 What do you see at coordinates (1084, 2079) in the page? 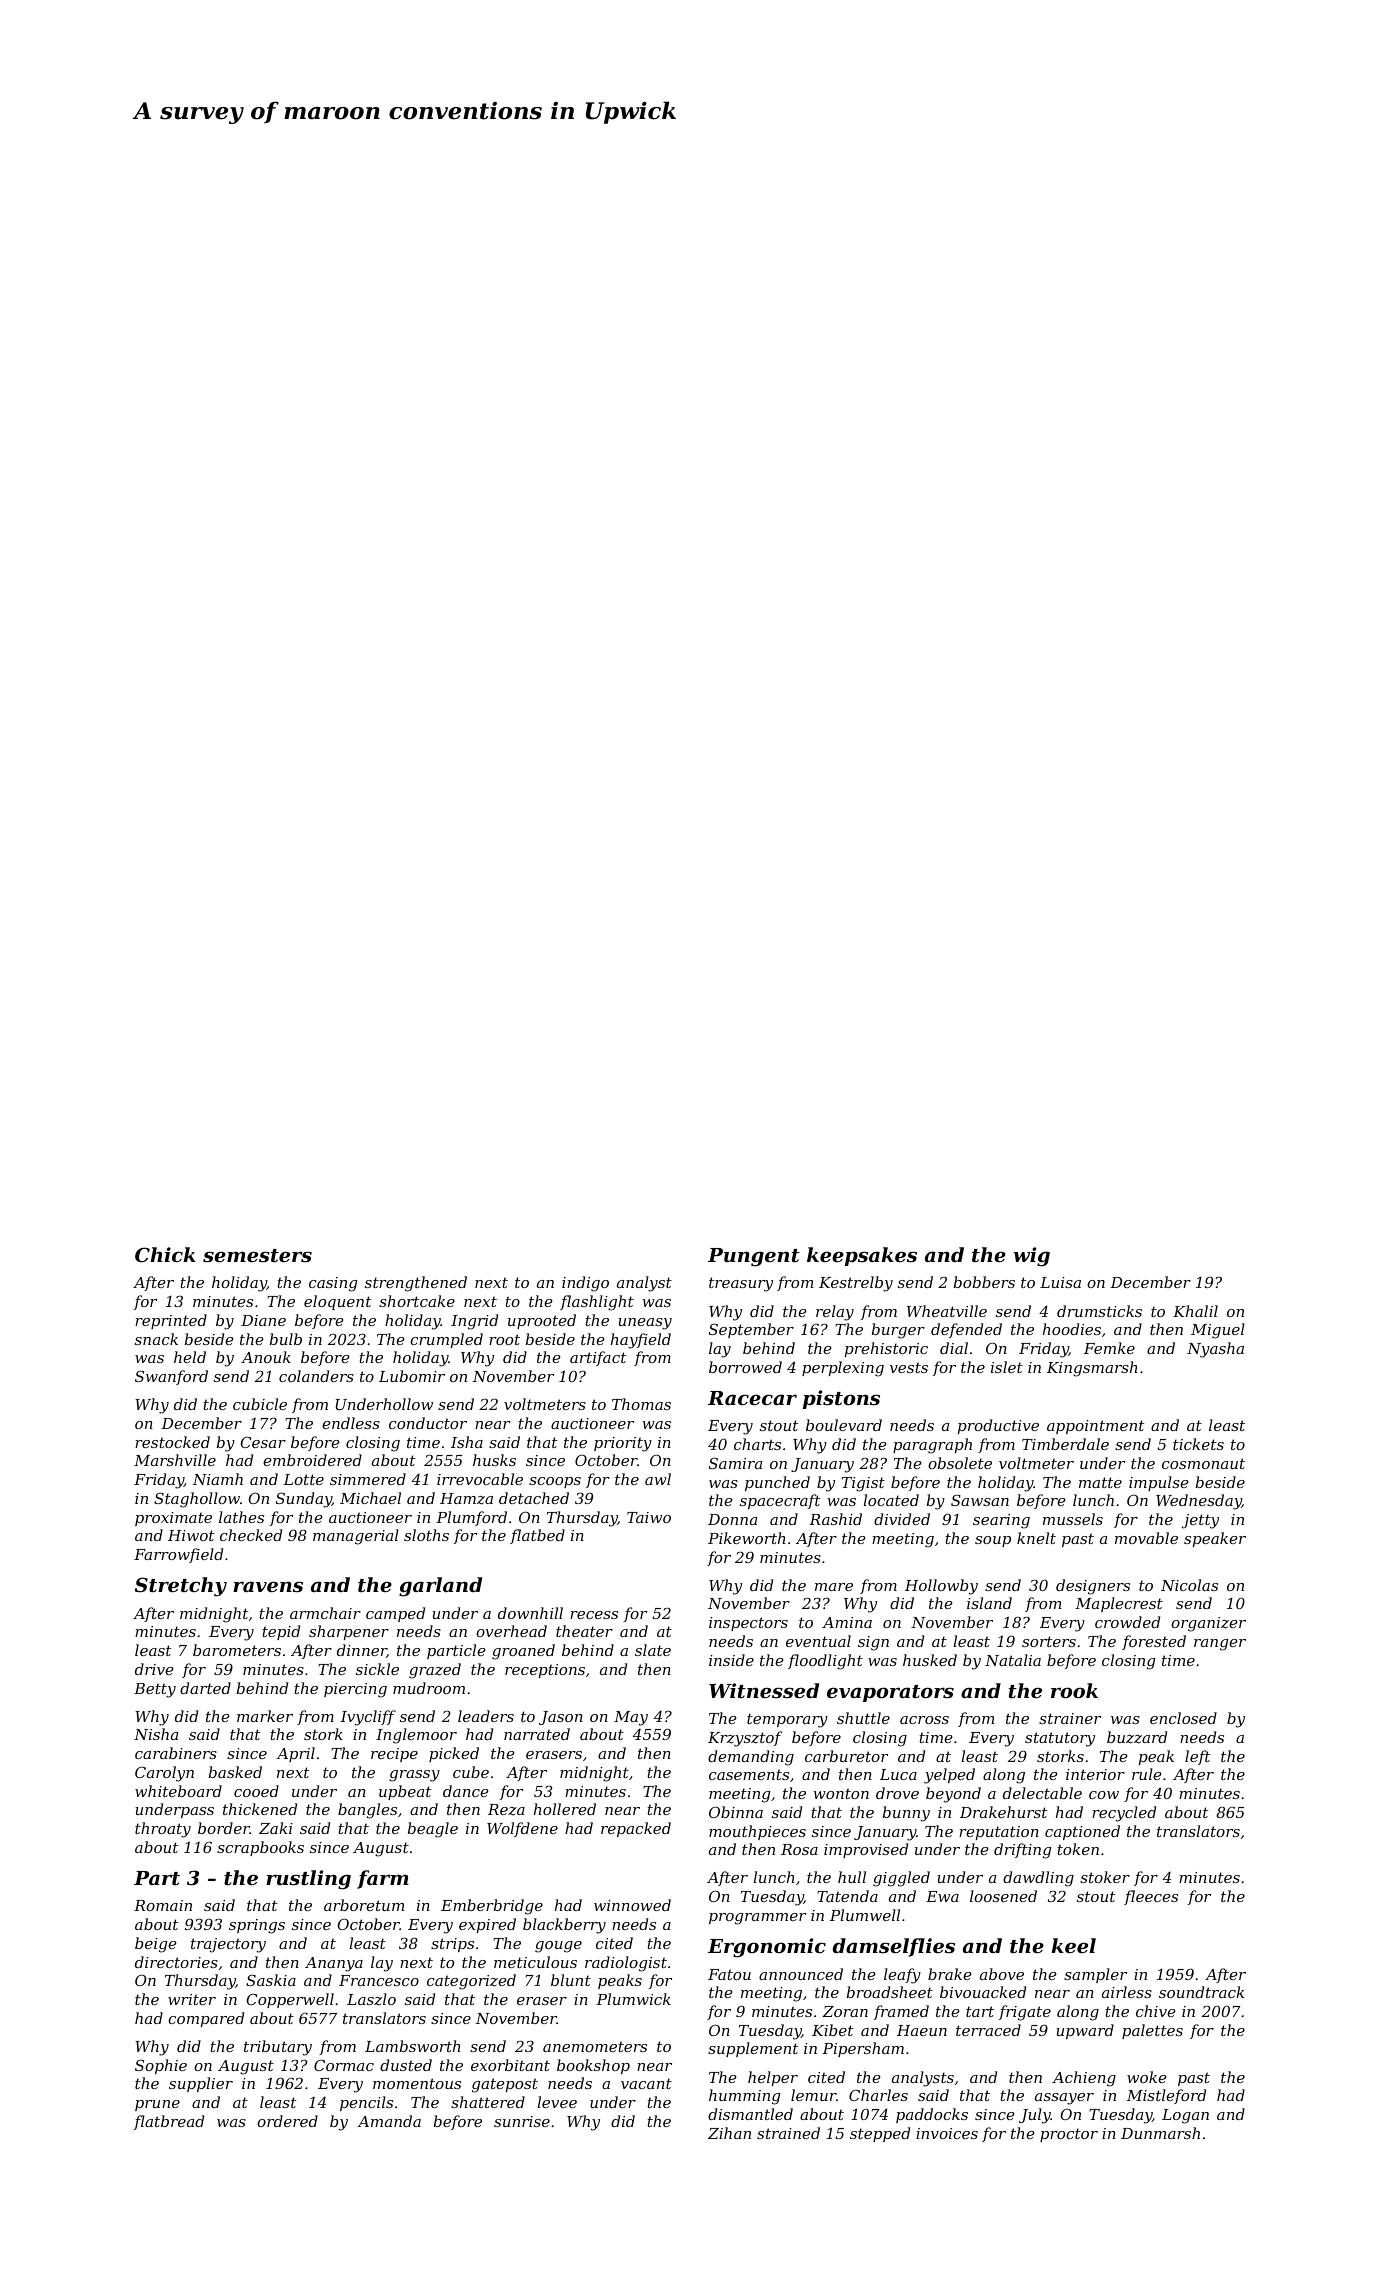
I see `Achieng` at bounding box center [1084, 2079].
